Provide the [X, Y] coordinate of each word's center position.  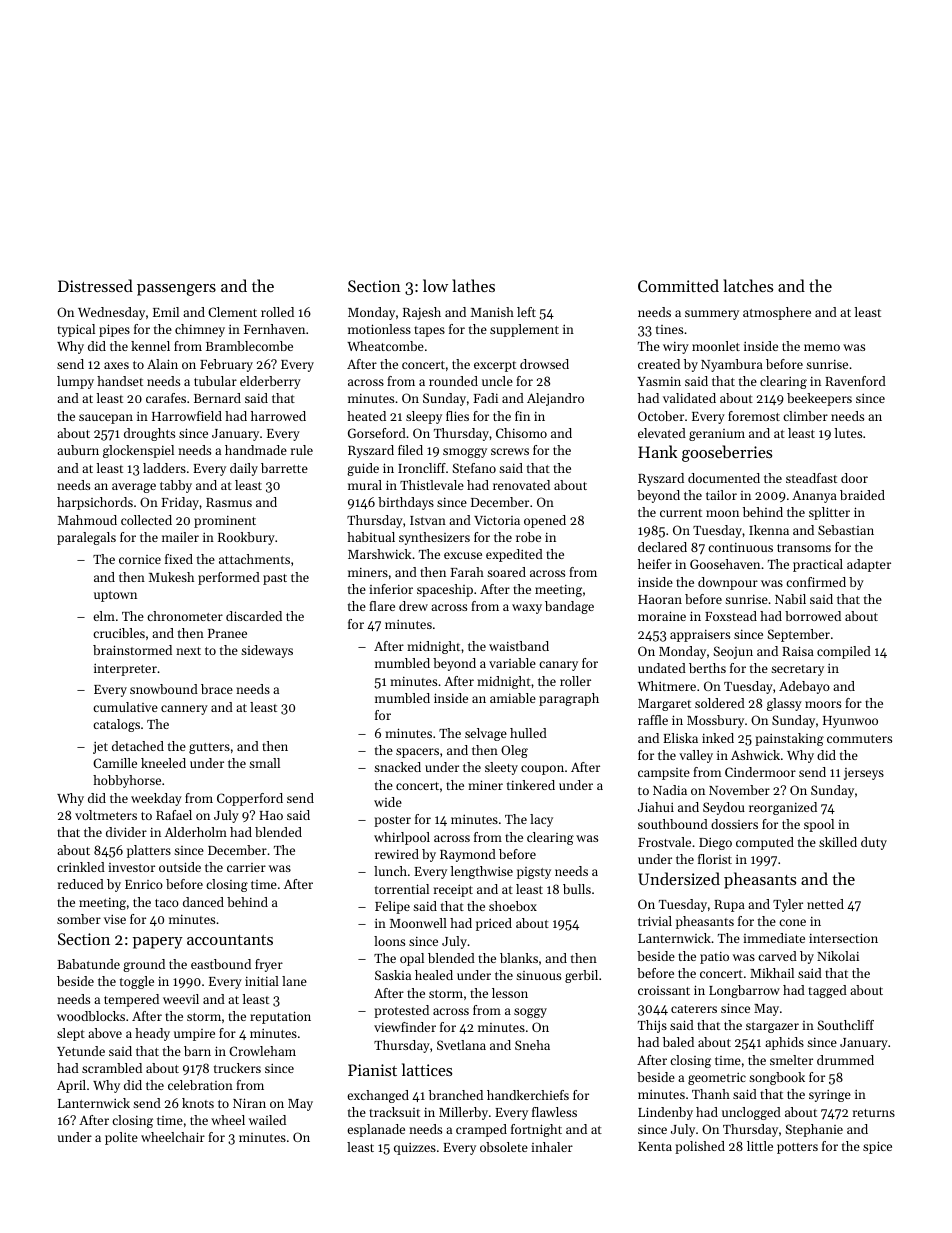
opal [412, 959]
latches [748, 285]
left [526, 312]
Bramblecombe [249, 346]
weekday [156, 799]
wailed [267, 1120]
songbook [777, 1078]
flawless [554, 1112]
